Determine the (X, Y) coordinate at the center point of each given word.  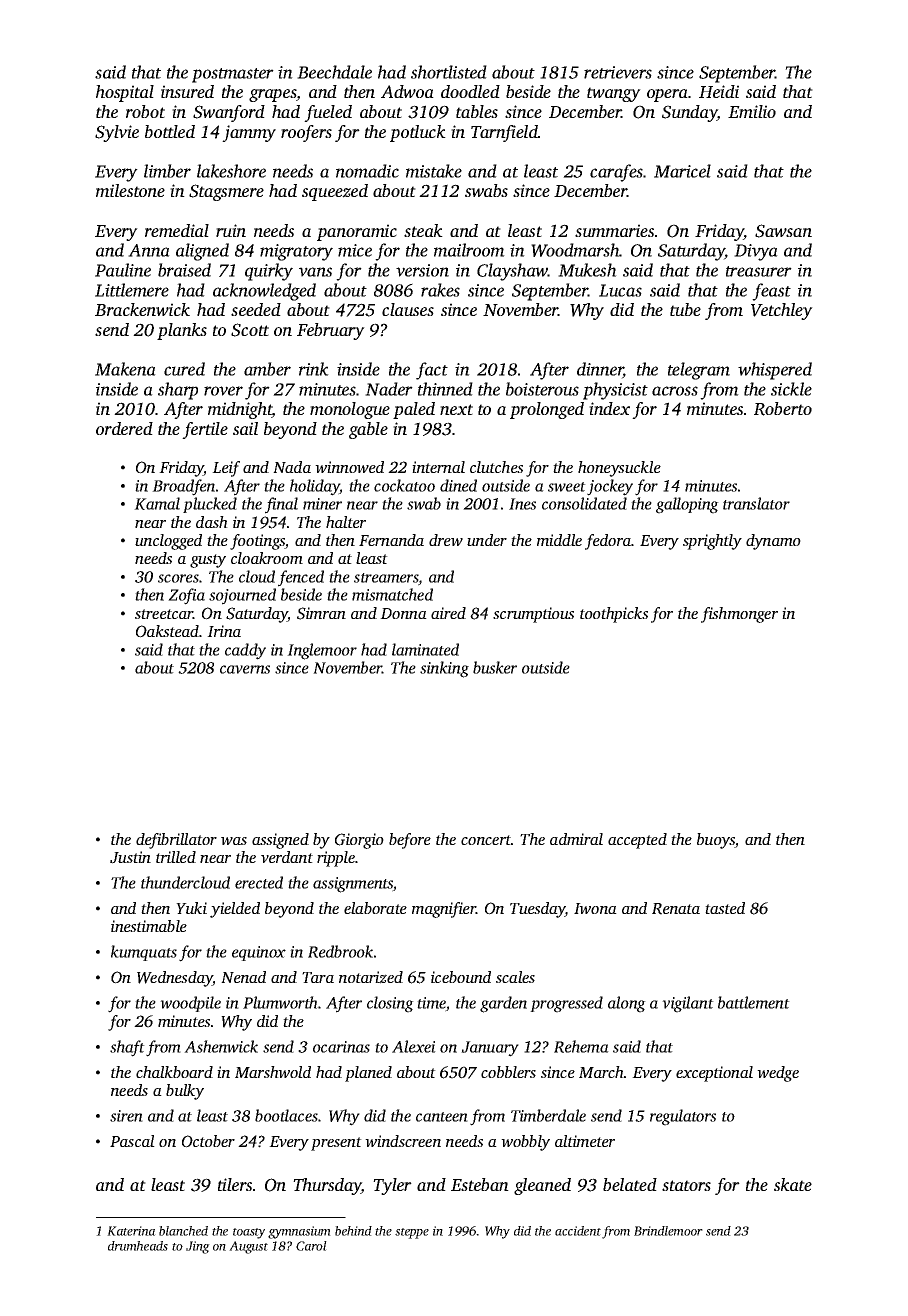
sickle (791, 389)
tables (477, 111)
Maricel (682, 171)
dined (458, 485)
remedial (177, 230)
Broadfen (183, 487)
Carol (311, 1246)
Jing (198, 1247)
